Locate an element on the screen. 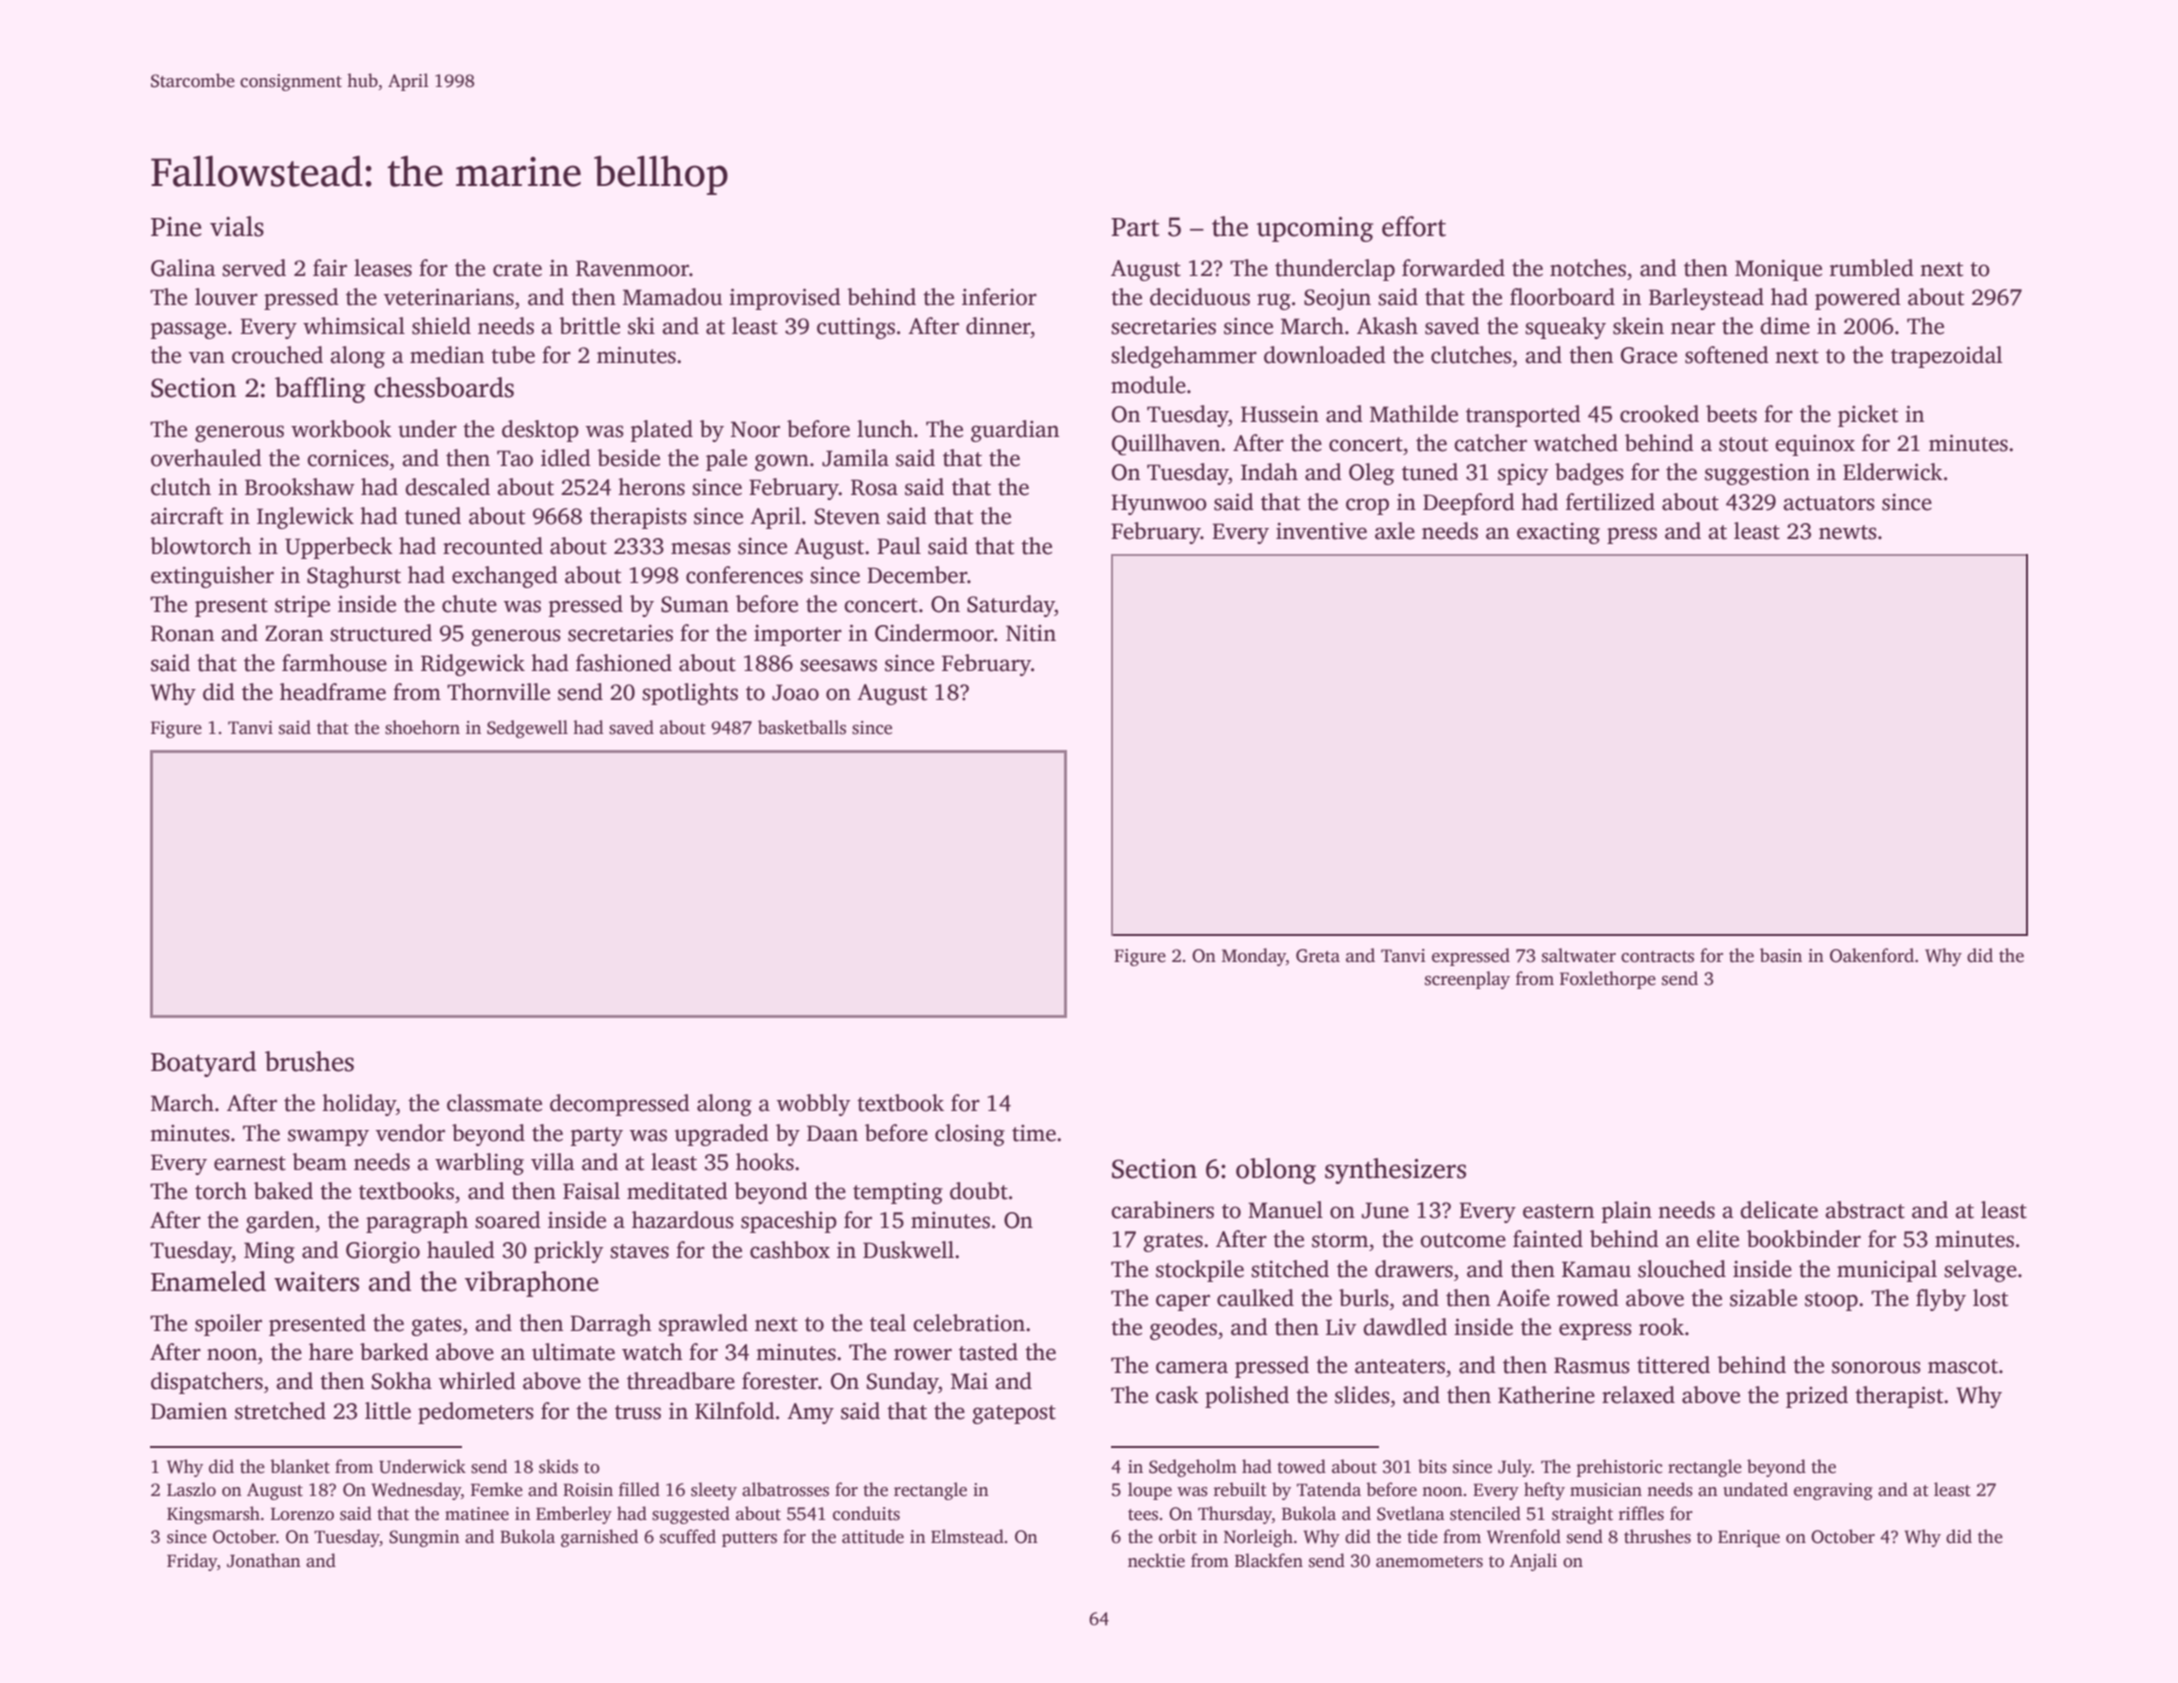 Image resolution: width=2178 pixels, height=1683 pixels. van is located at coordinates (207, 357).
